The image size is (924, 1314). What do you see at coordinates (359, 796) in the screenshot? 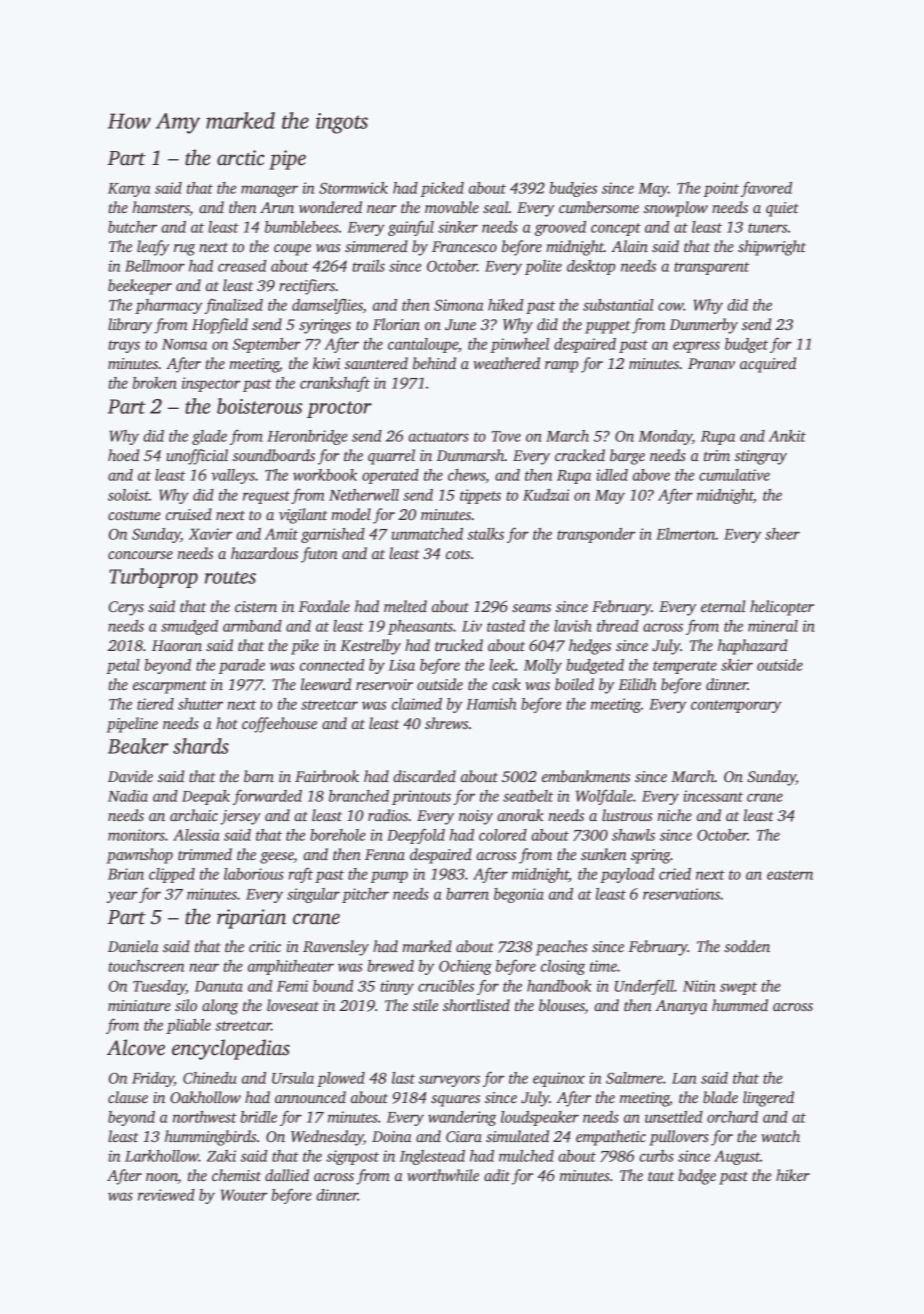
I see `branched` at bounding box center [359, 796].
